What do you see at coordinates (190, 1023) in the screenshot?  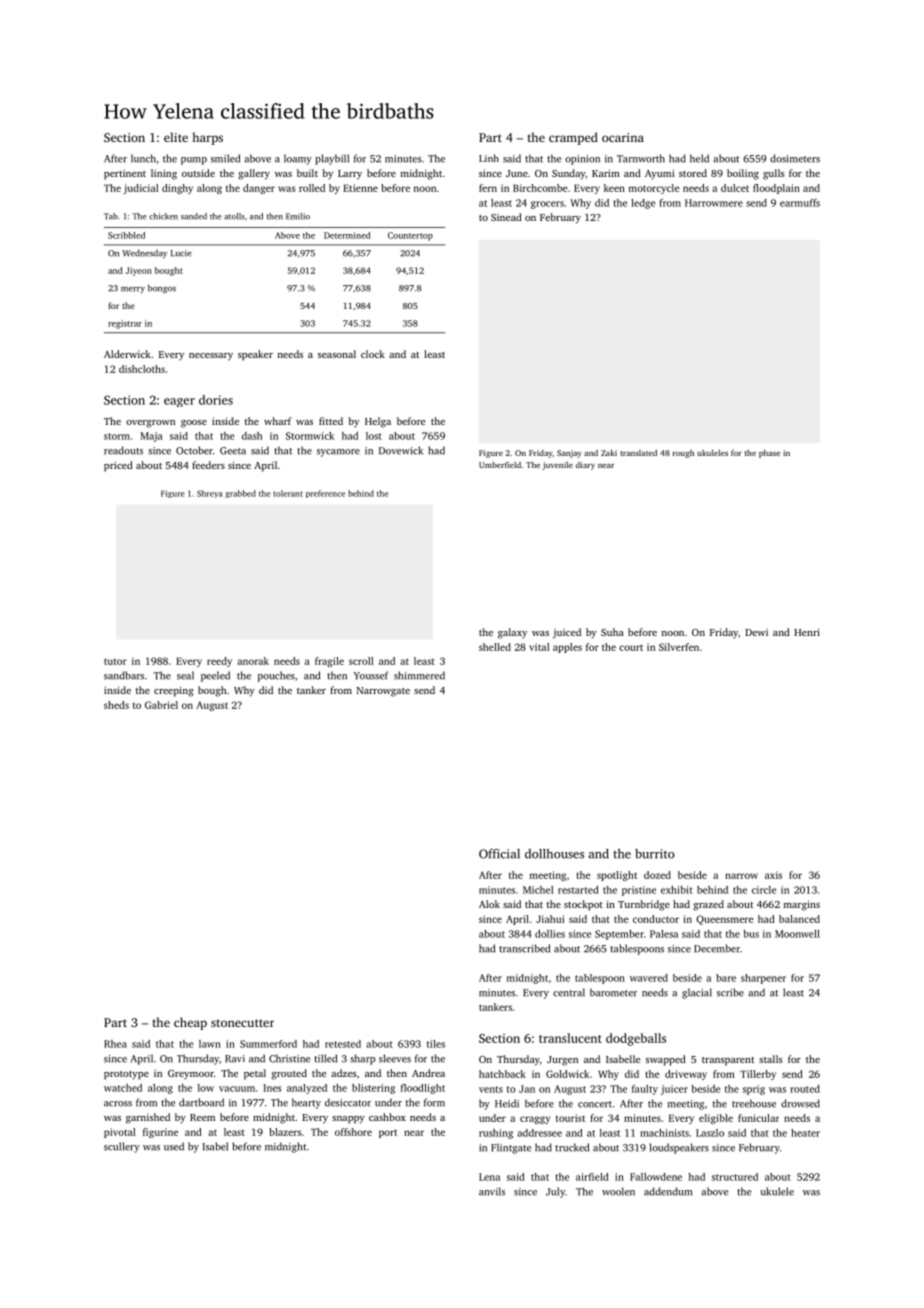 I see `cheap` at bounding box center [190, 1023].
